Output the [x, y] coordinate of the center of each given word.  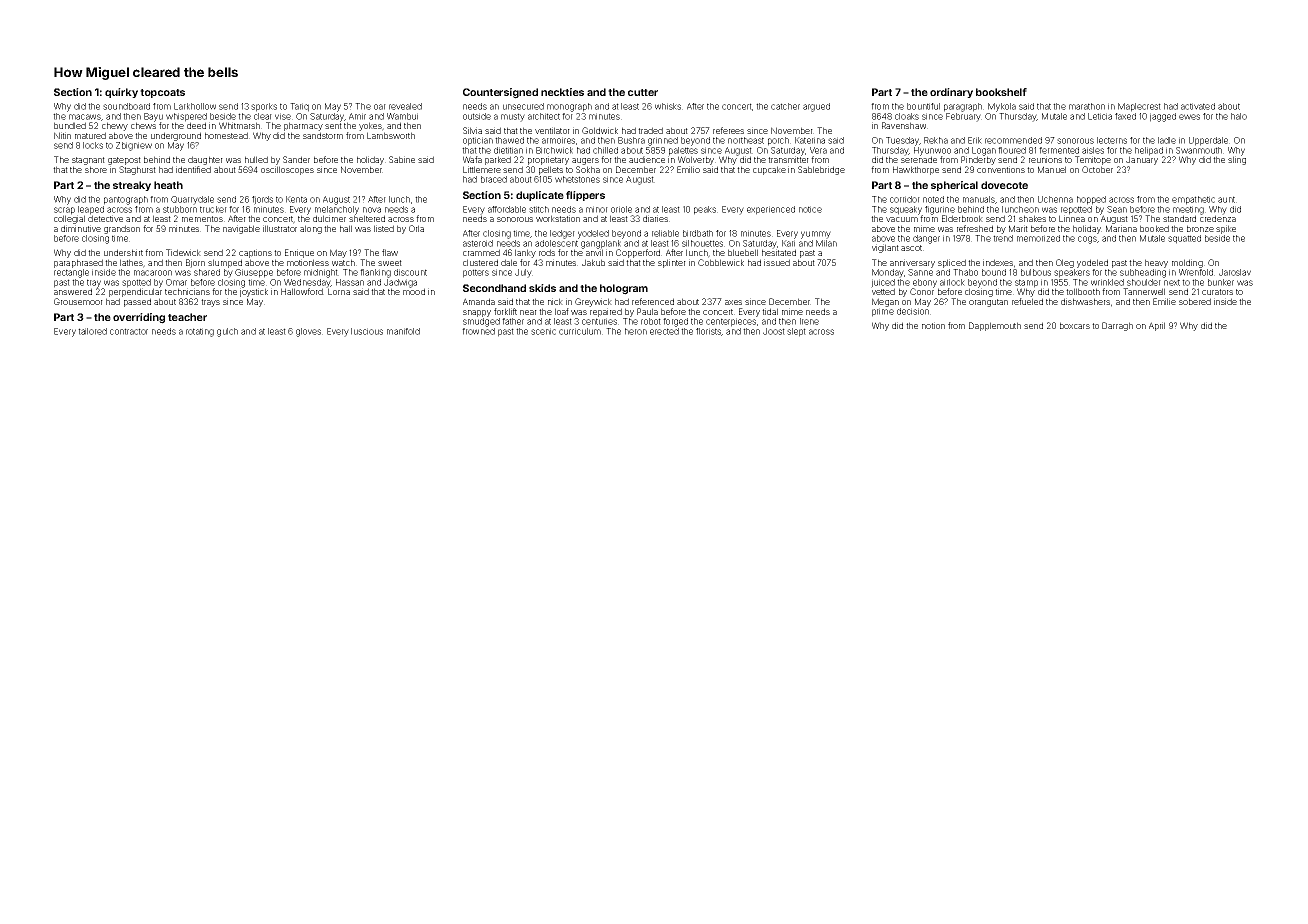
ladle [1167, 140]
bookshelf [1001, 92]
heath [168, 185]
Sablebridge [821, 170]
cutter [643, 92]
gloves [308, 332]
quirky [121, 93]
